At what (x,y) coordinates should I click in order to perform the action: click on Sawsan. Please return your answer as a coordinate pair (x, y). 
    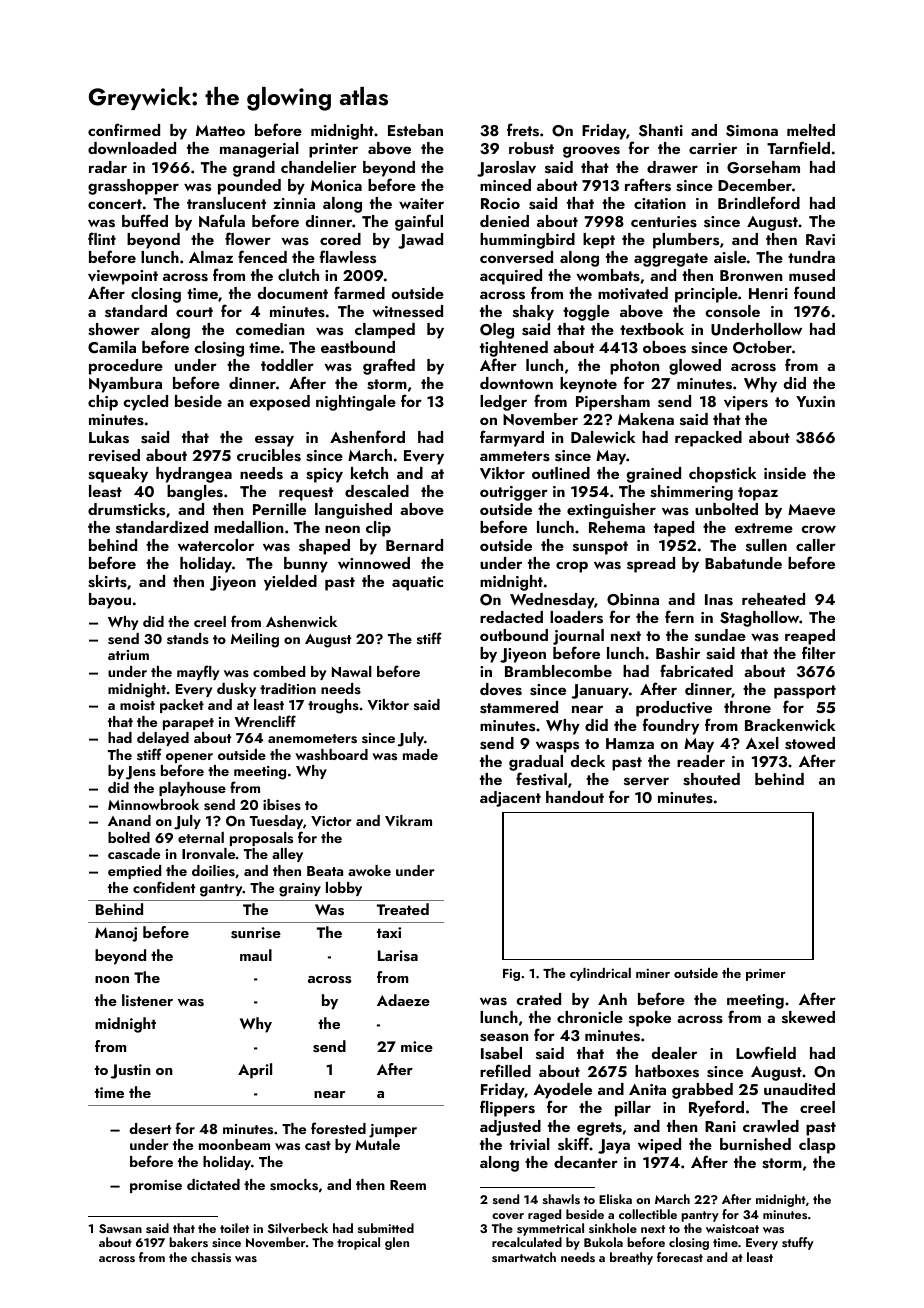
    Looking at the image, I should click on (120, 1229).
